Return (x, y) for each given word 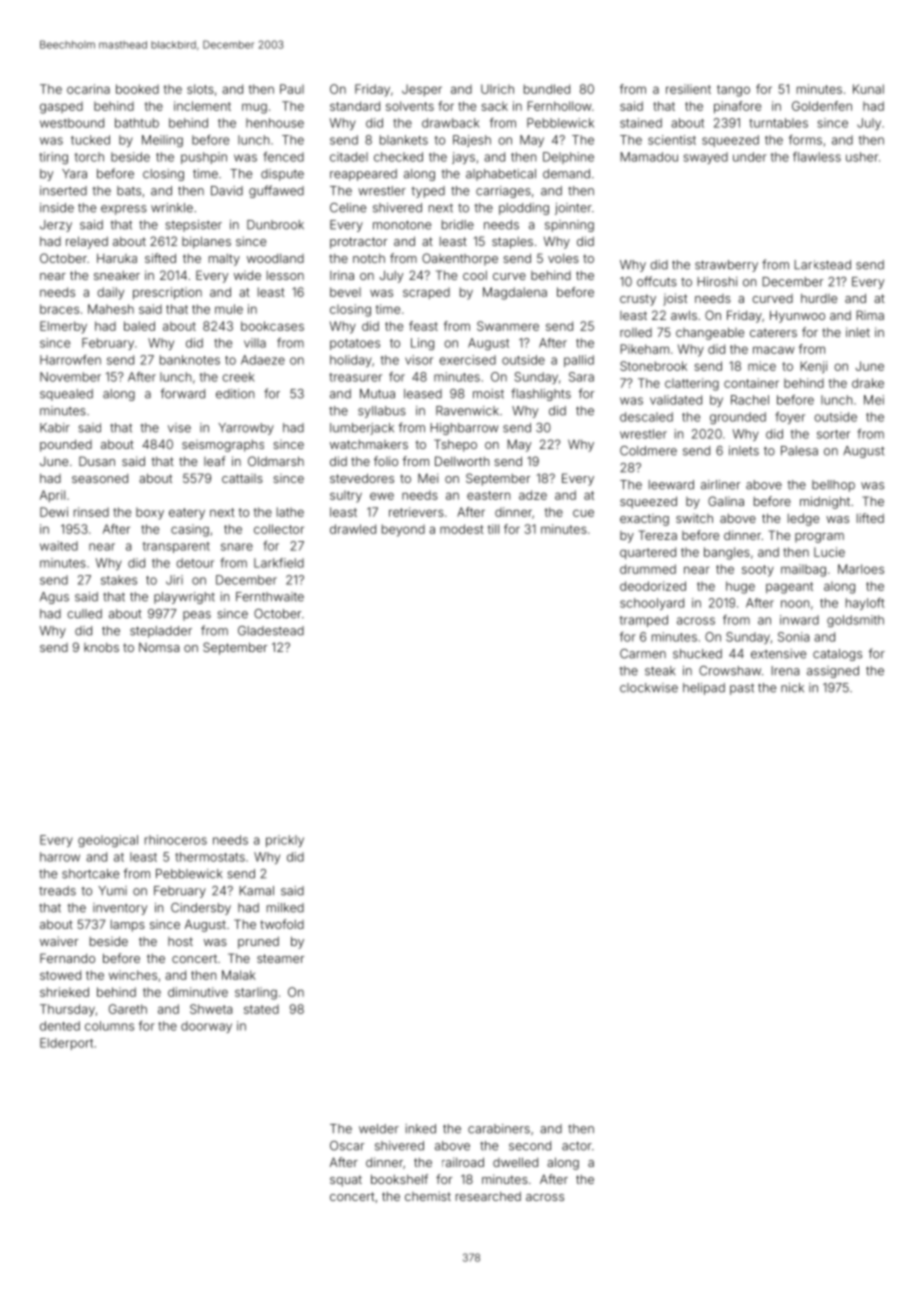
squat (346, 1181)
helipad (704, 689)
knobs (101, 647)
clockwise (649, 688)
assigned (833, 672)
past (742, 689)
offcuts (657, 281)
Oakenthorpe (460, 259)
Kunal (868, 89)
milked (285, 908)
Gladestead (271, 631)
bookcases (272, 326)
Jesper (422, 90)
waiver (59, 941)
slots (200, 89)
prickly (285, 841)
